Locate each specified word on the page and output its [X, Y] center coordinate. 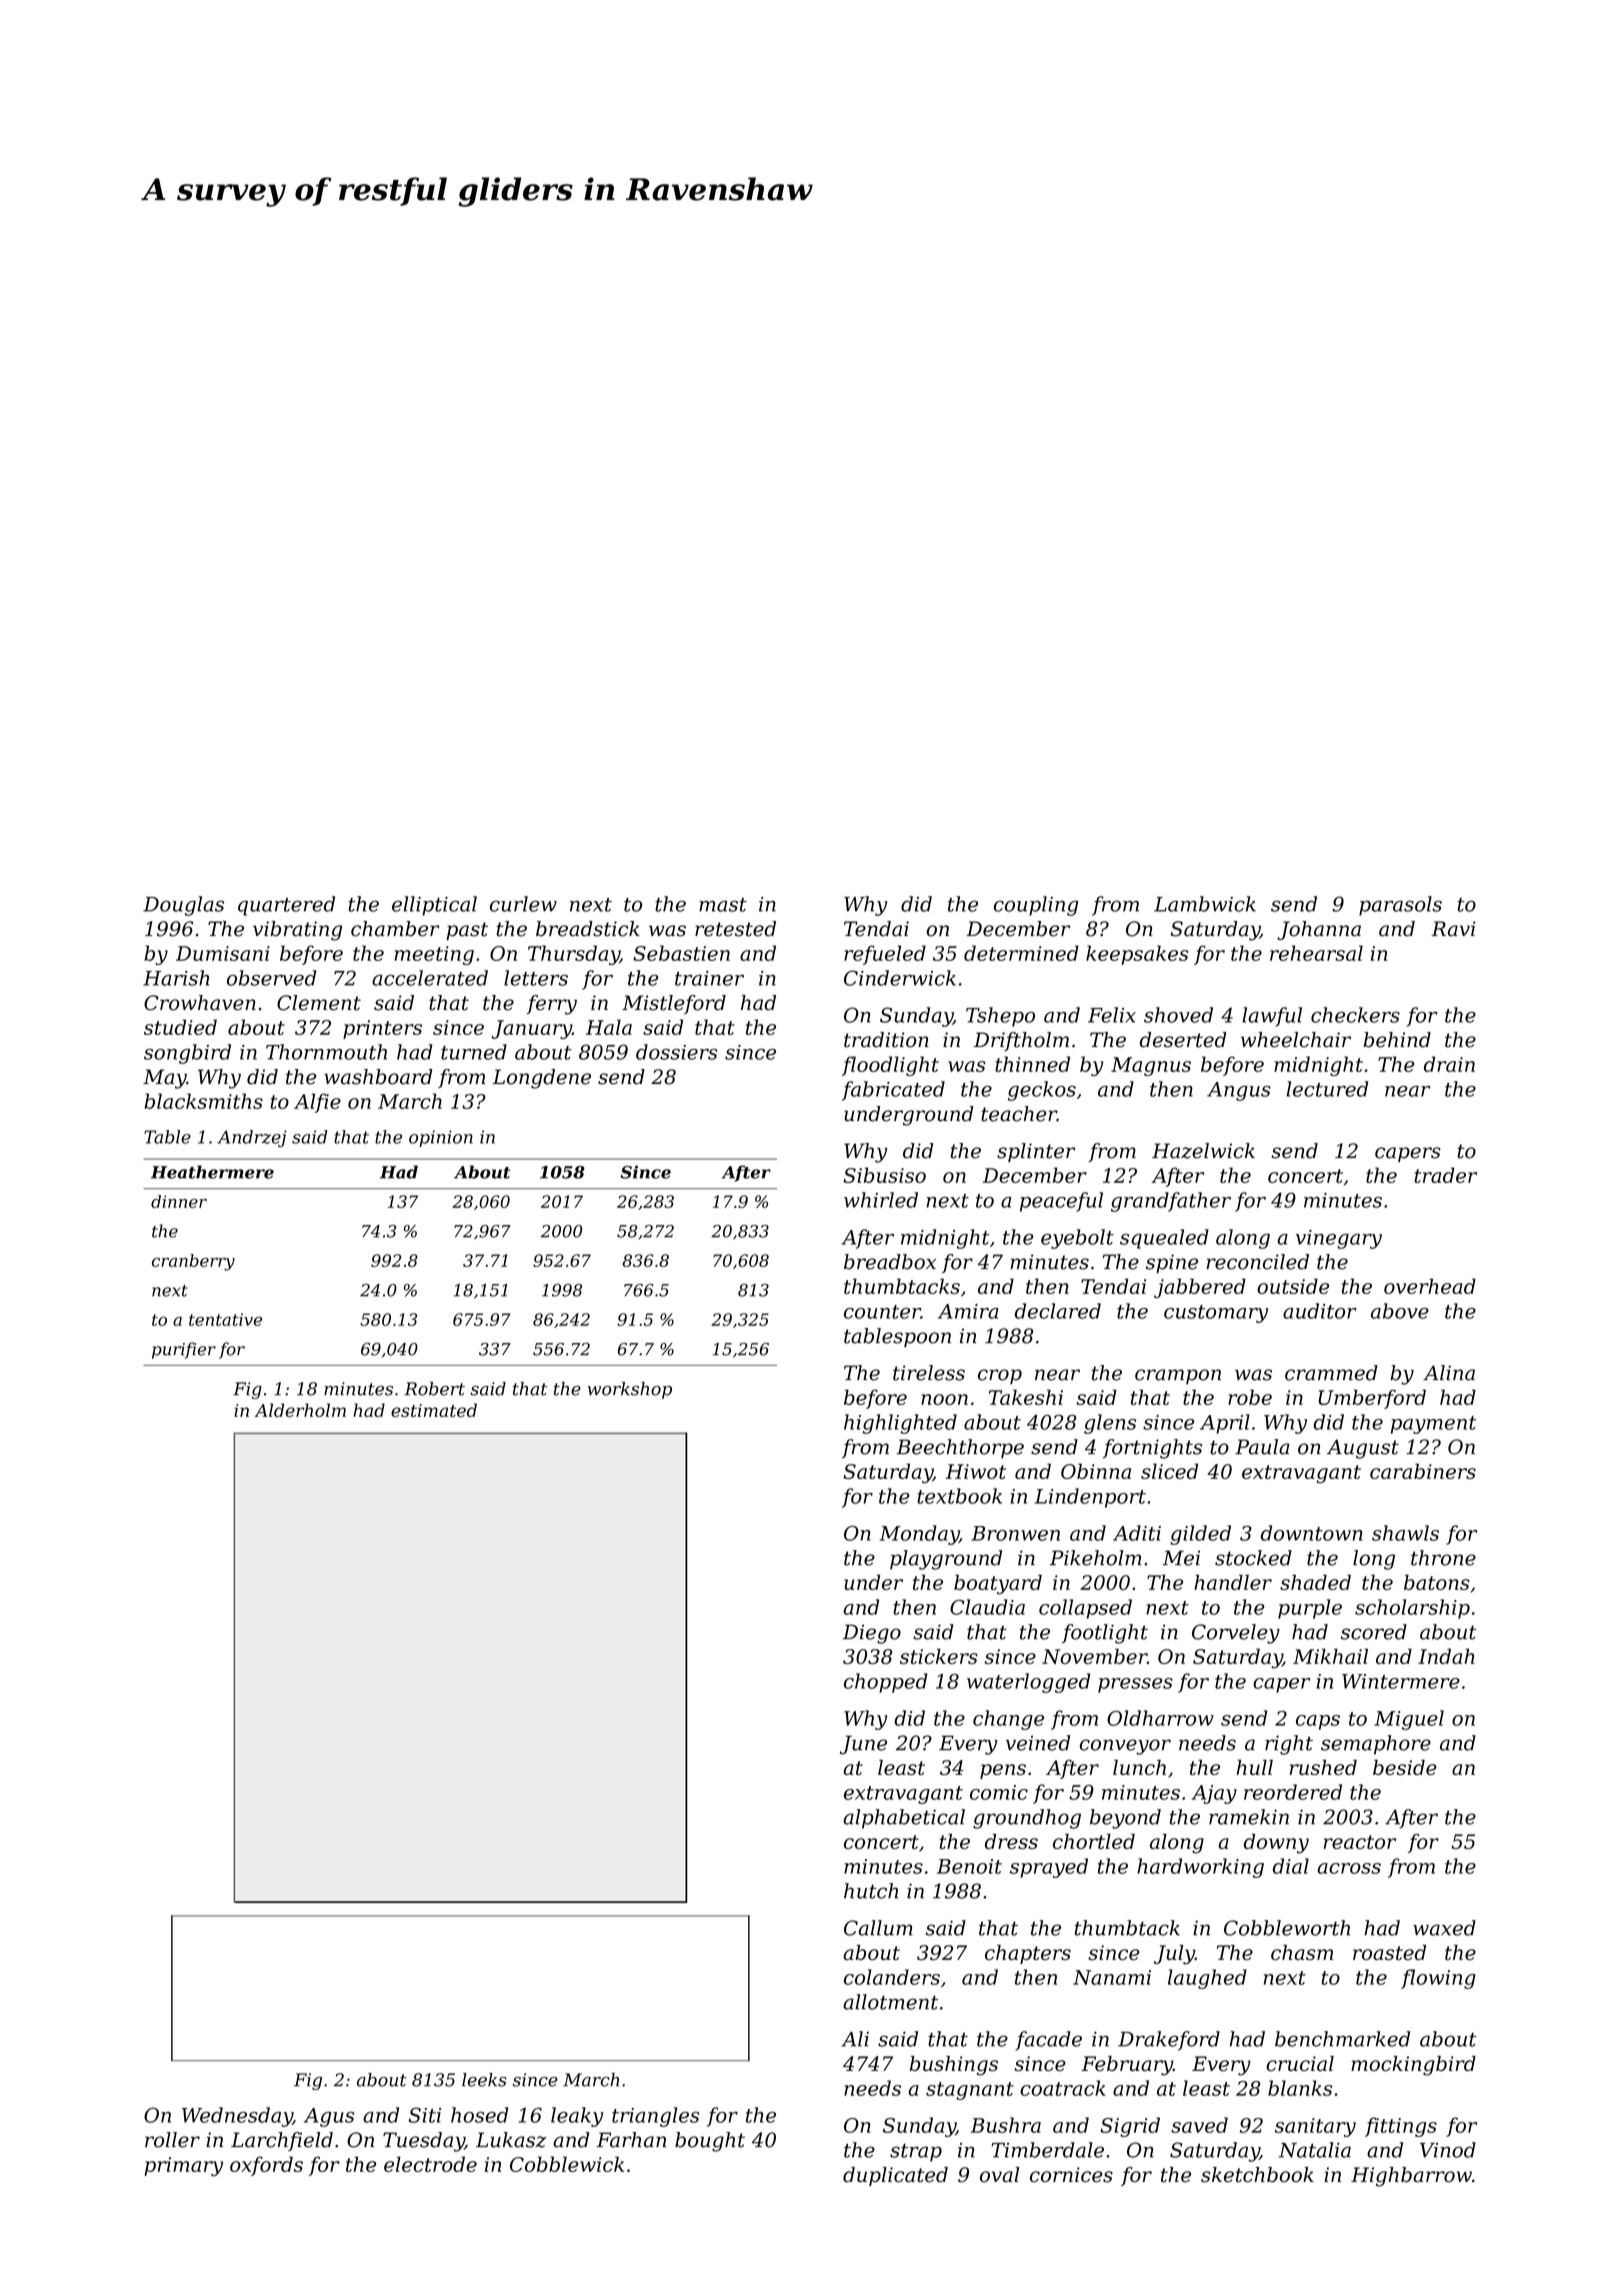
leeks [484, 2080]
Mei [1181, 1558]
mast [723, 905]
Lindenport [1090, 1498]
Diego [872, 1634]
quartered [286, 906]
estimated [434, 1410]
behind [1397, 1040]
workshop [630, 1390]
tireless [929, 1373]
